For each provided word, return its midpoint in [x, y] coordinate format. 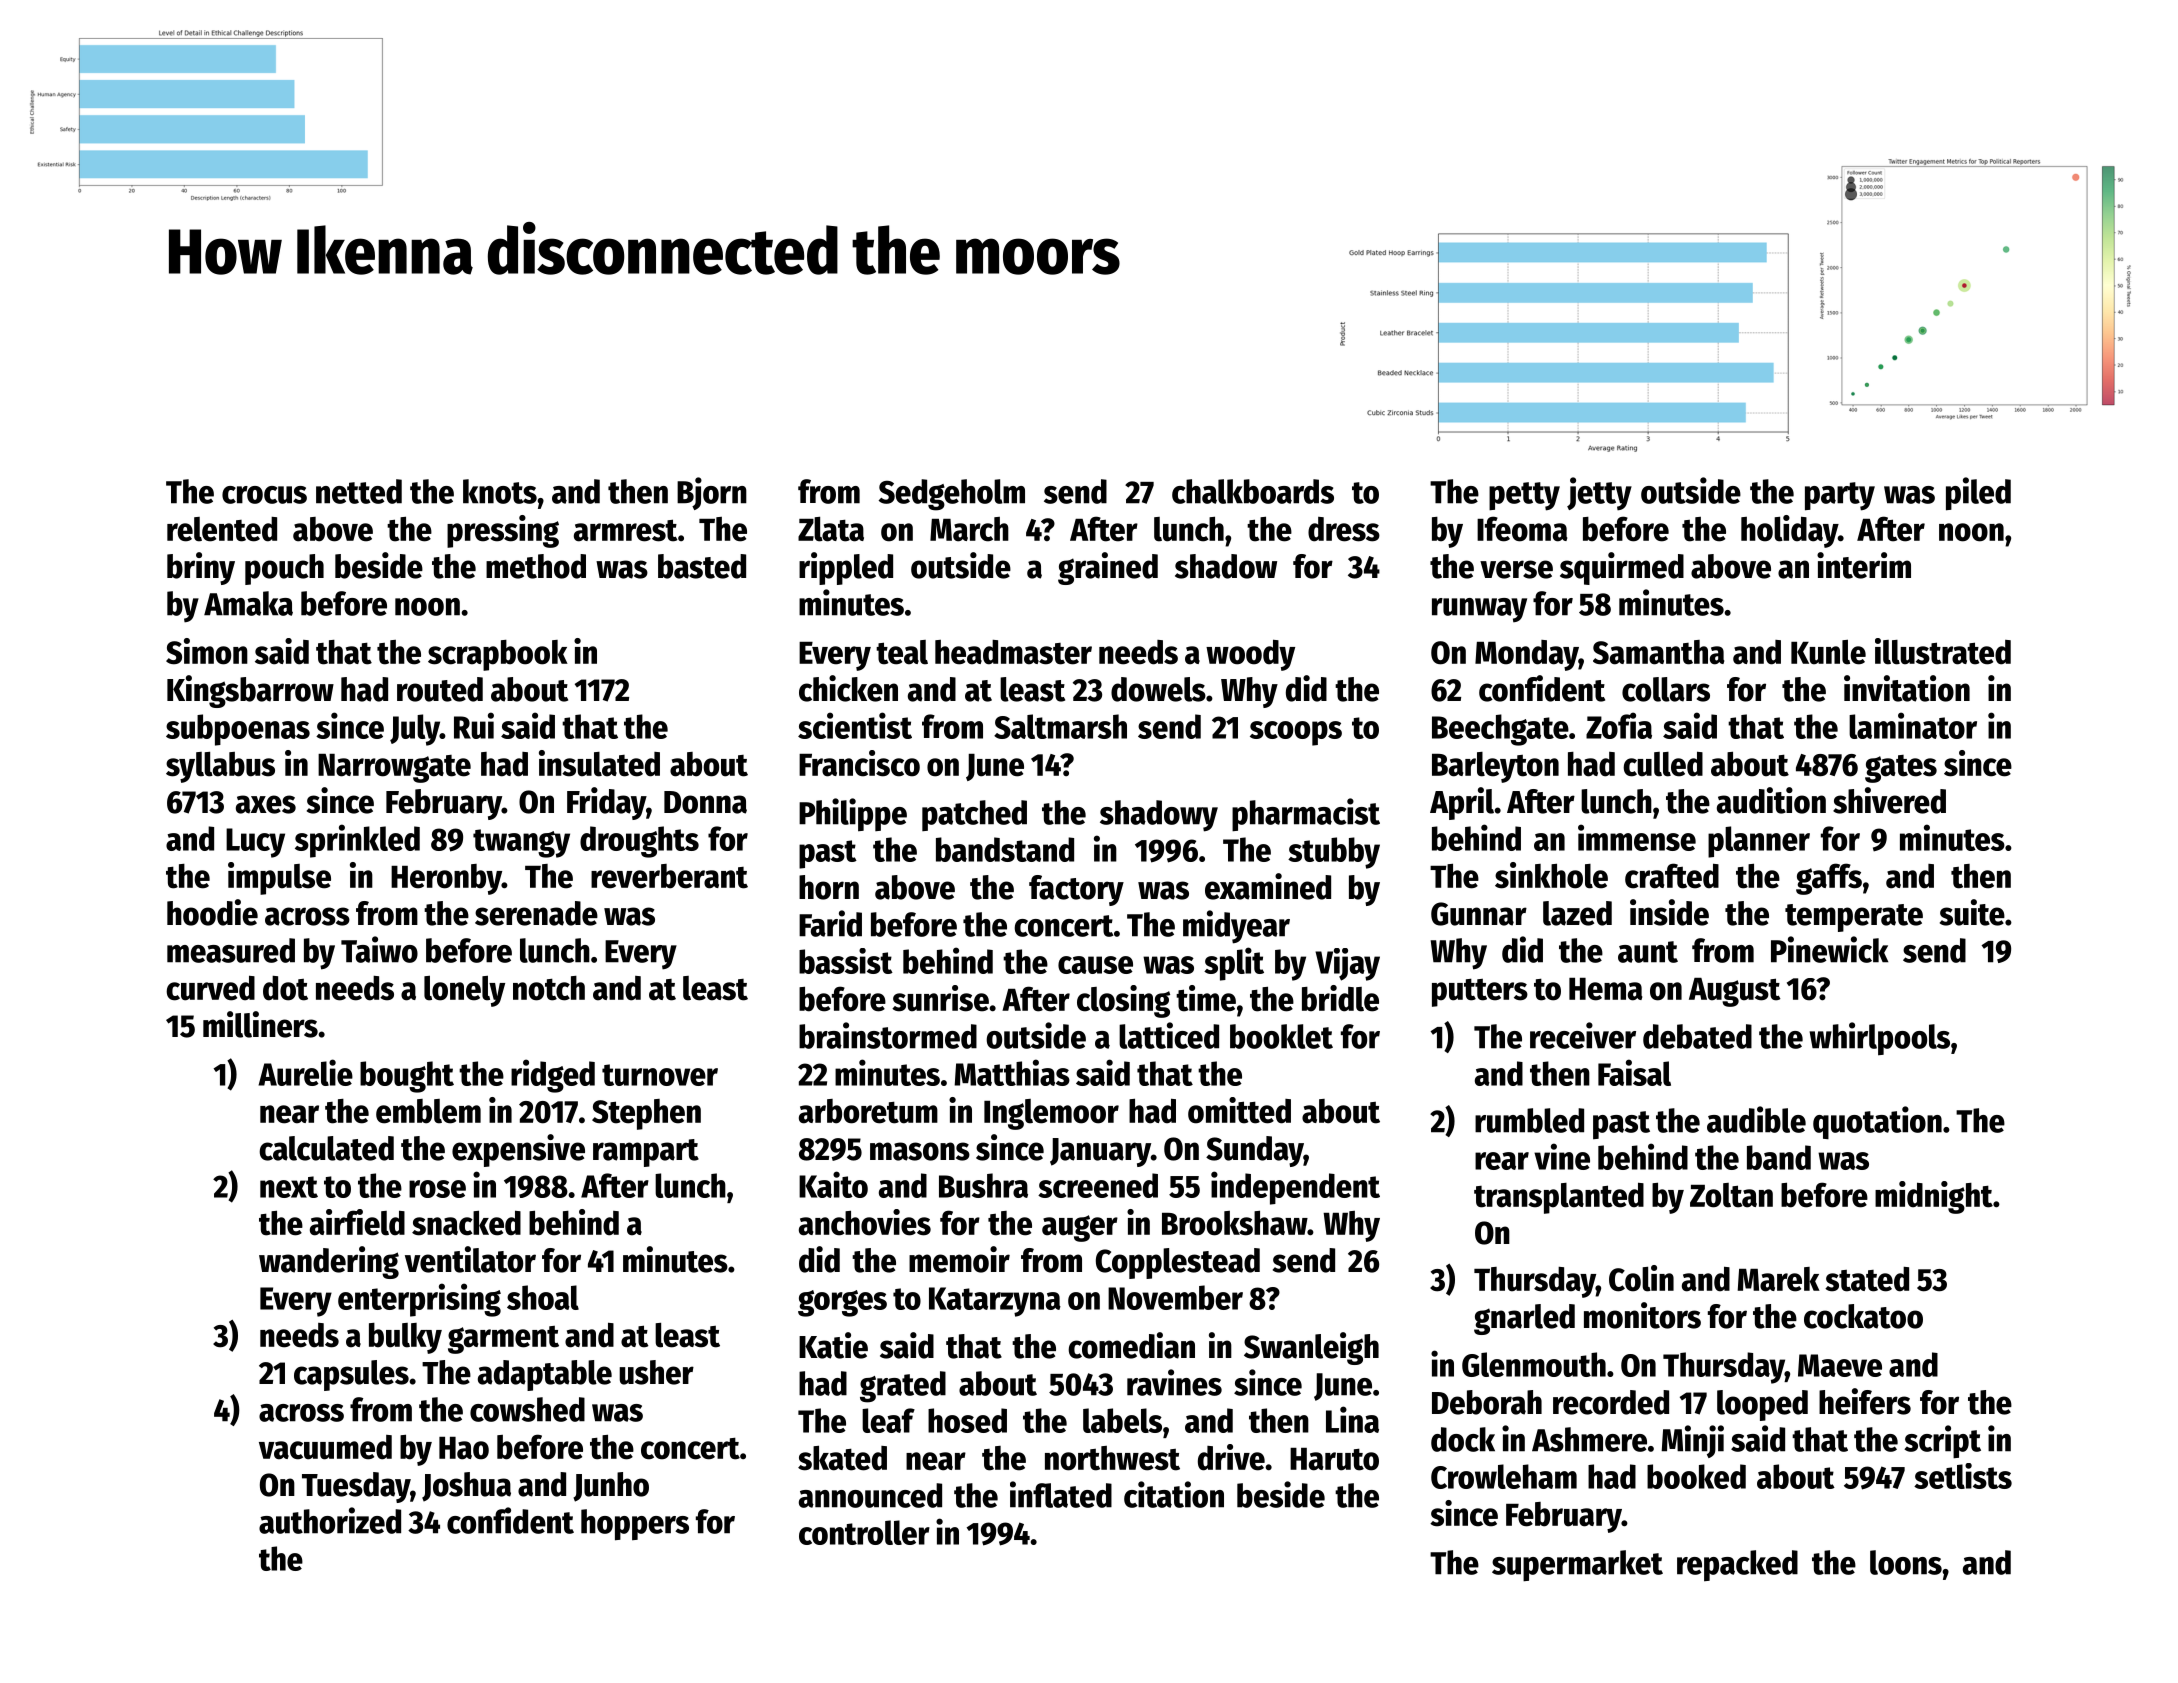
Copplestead [1178, 1263]
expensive [518, 1150]
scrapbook [498, 655]
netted [359, 491]
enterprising [419, 1300]
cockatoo [1863, 1316]
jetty [1599, 494]
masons [920, 1151]
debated [1697, 1036]
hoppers [635, 1525]
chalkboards [1253, 491]
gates [1901, 769]
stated [1867, 1279]
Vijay [1347, 964]
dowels [1158, 689]
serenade [536, 913]
